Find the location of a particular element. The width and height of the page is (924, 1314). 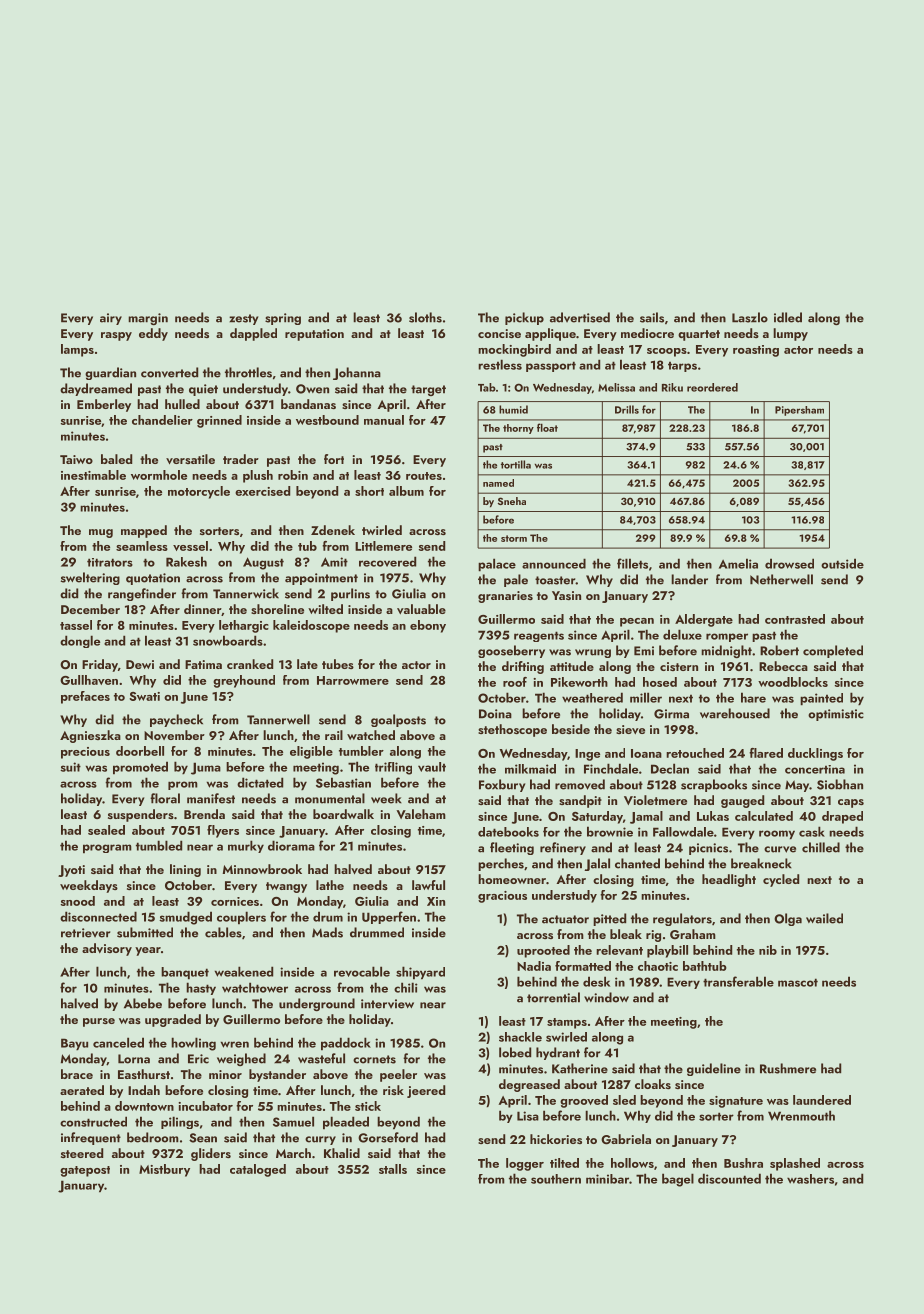

stalls is located at coordinates (393, 1169).
